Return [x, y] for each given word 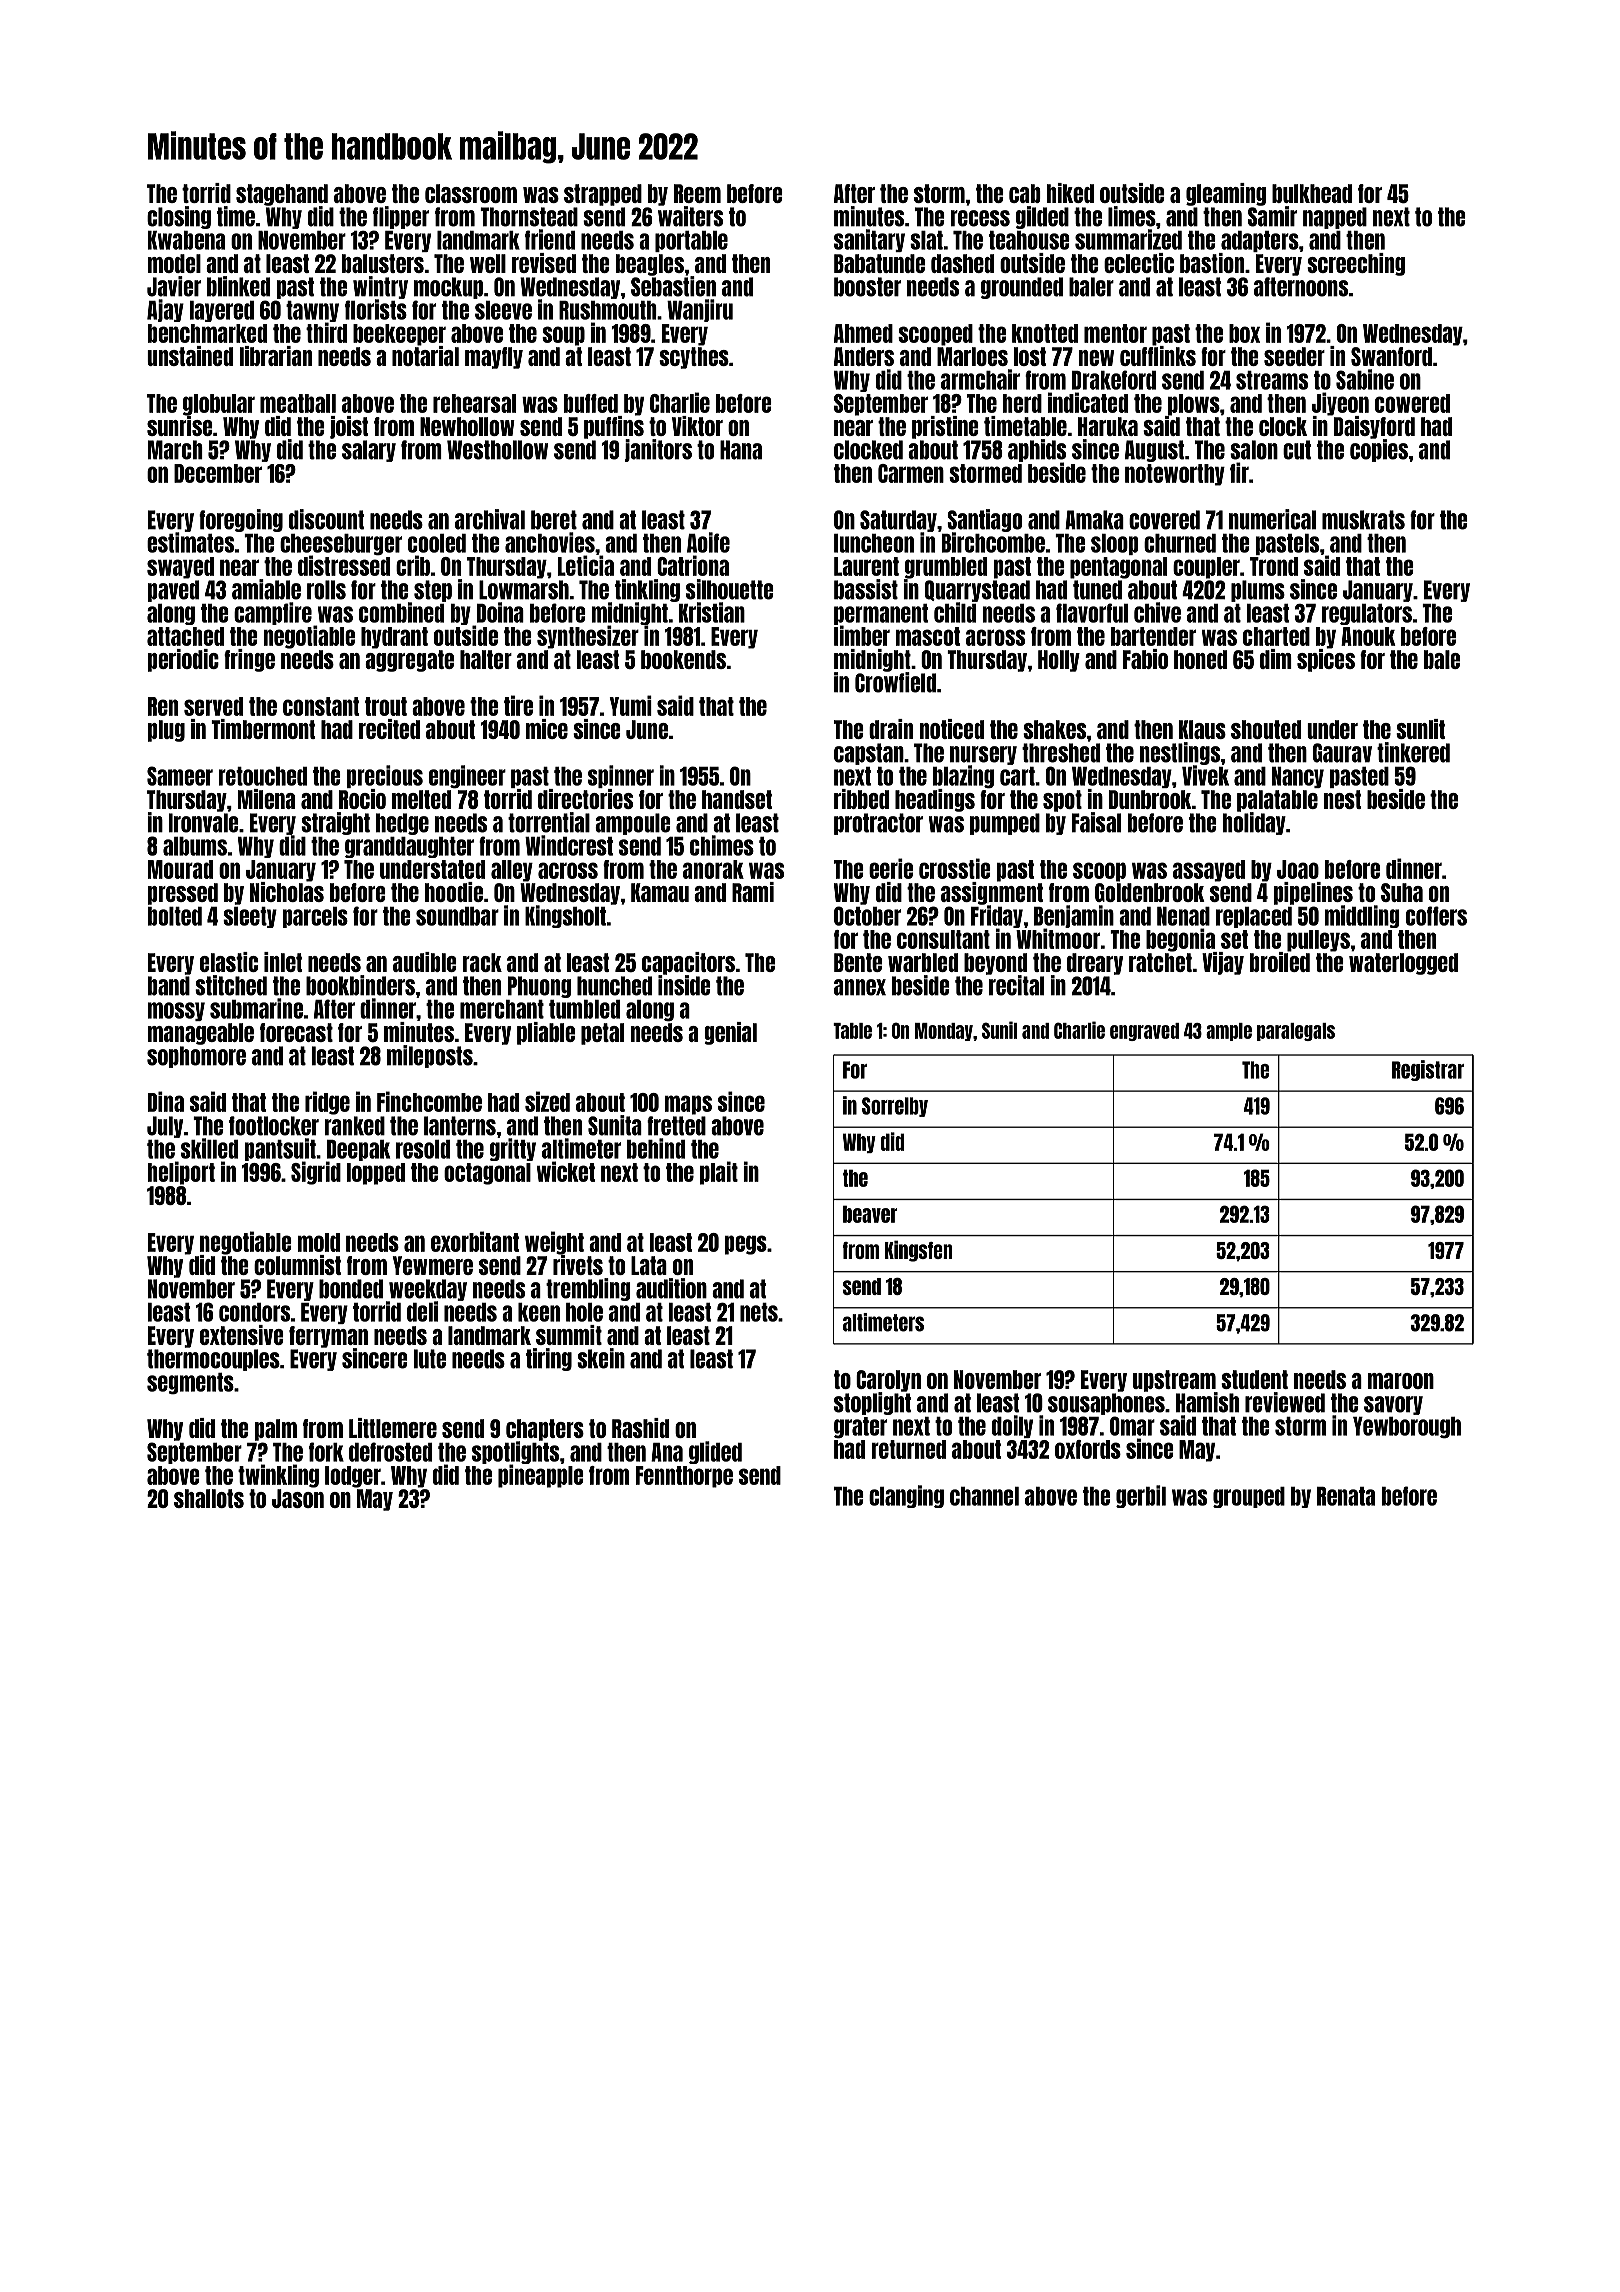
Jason [298, 1498]
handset [737, 799]
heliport [181, 1173]
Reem [697, 193]
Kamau [660, 892]
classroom [471, 193]
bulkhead [1312, 193]
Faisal [1096, 822]
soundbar [457, 916]
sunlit [1420, 729]
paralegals [1296, 1032]
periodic [183, 660]
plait [719, 1173]
